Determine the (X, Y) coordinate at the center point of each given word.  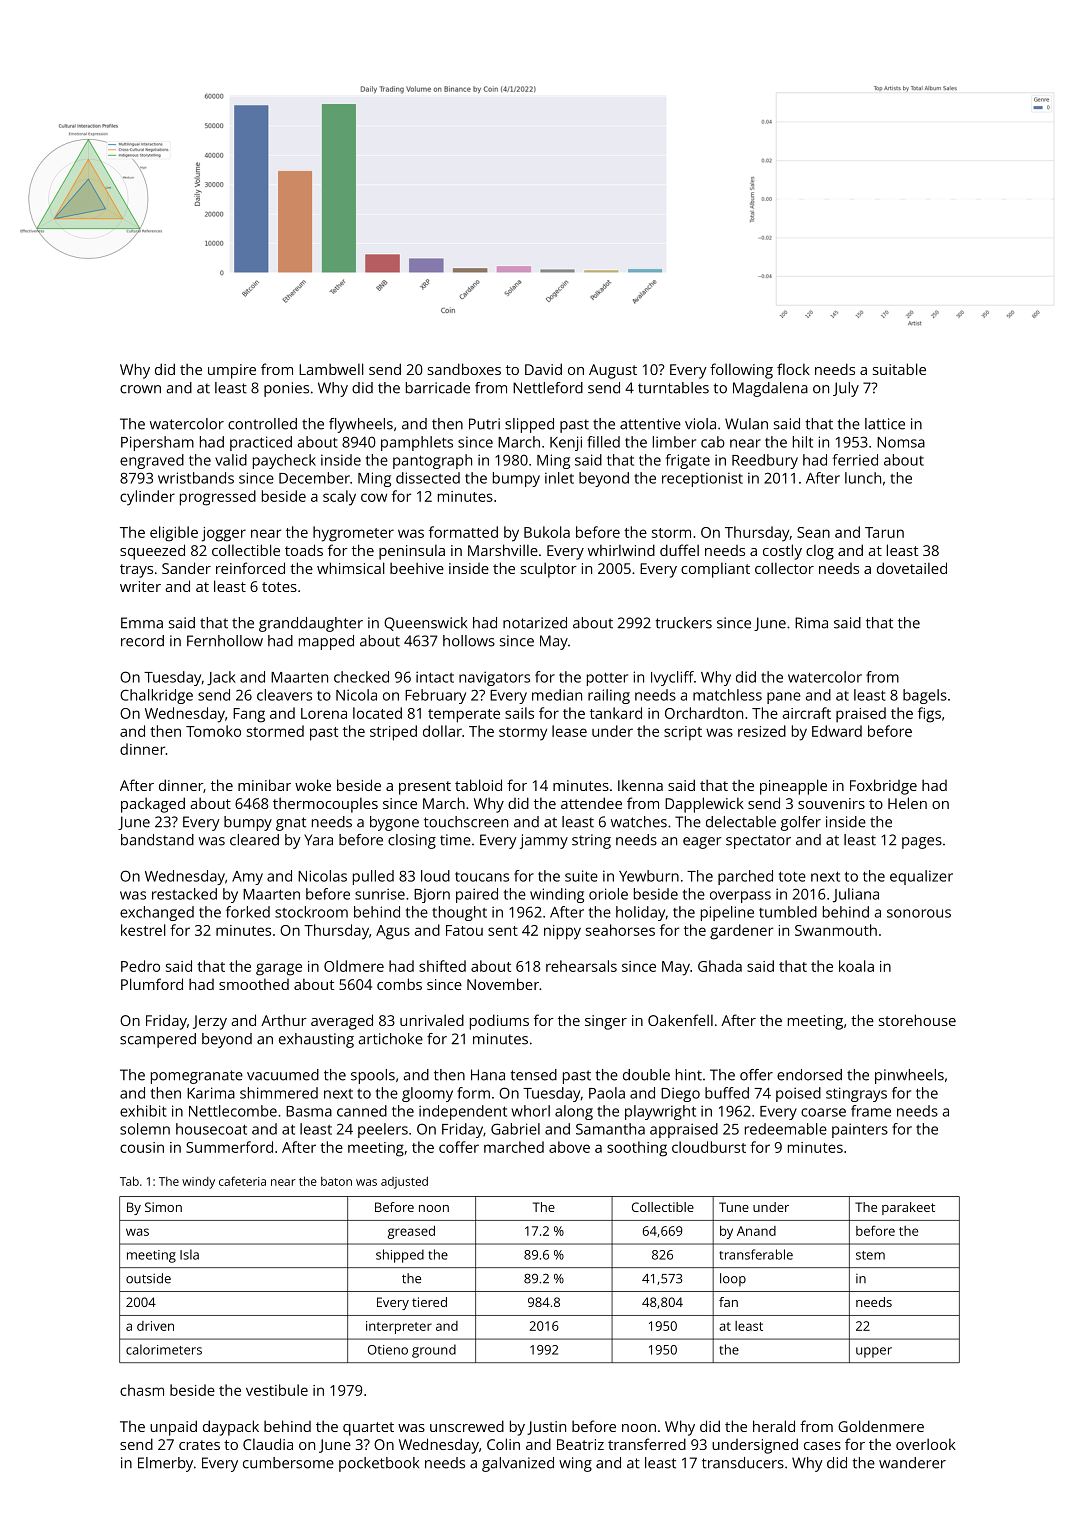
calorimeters (164, 1349)
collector (784, 568)
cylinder (147, 498)
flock (793, 369)
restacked (184, 894)
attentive (650, 424)
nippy (562, 932)
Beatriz (580, 1444)
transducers (743, 1463)
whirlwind (621, 550)
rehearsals (581, 966)
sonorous (919, 913)
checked (361, 677)
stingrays (856, 1094)
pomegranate (197, 1077)
